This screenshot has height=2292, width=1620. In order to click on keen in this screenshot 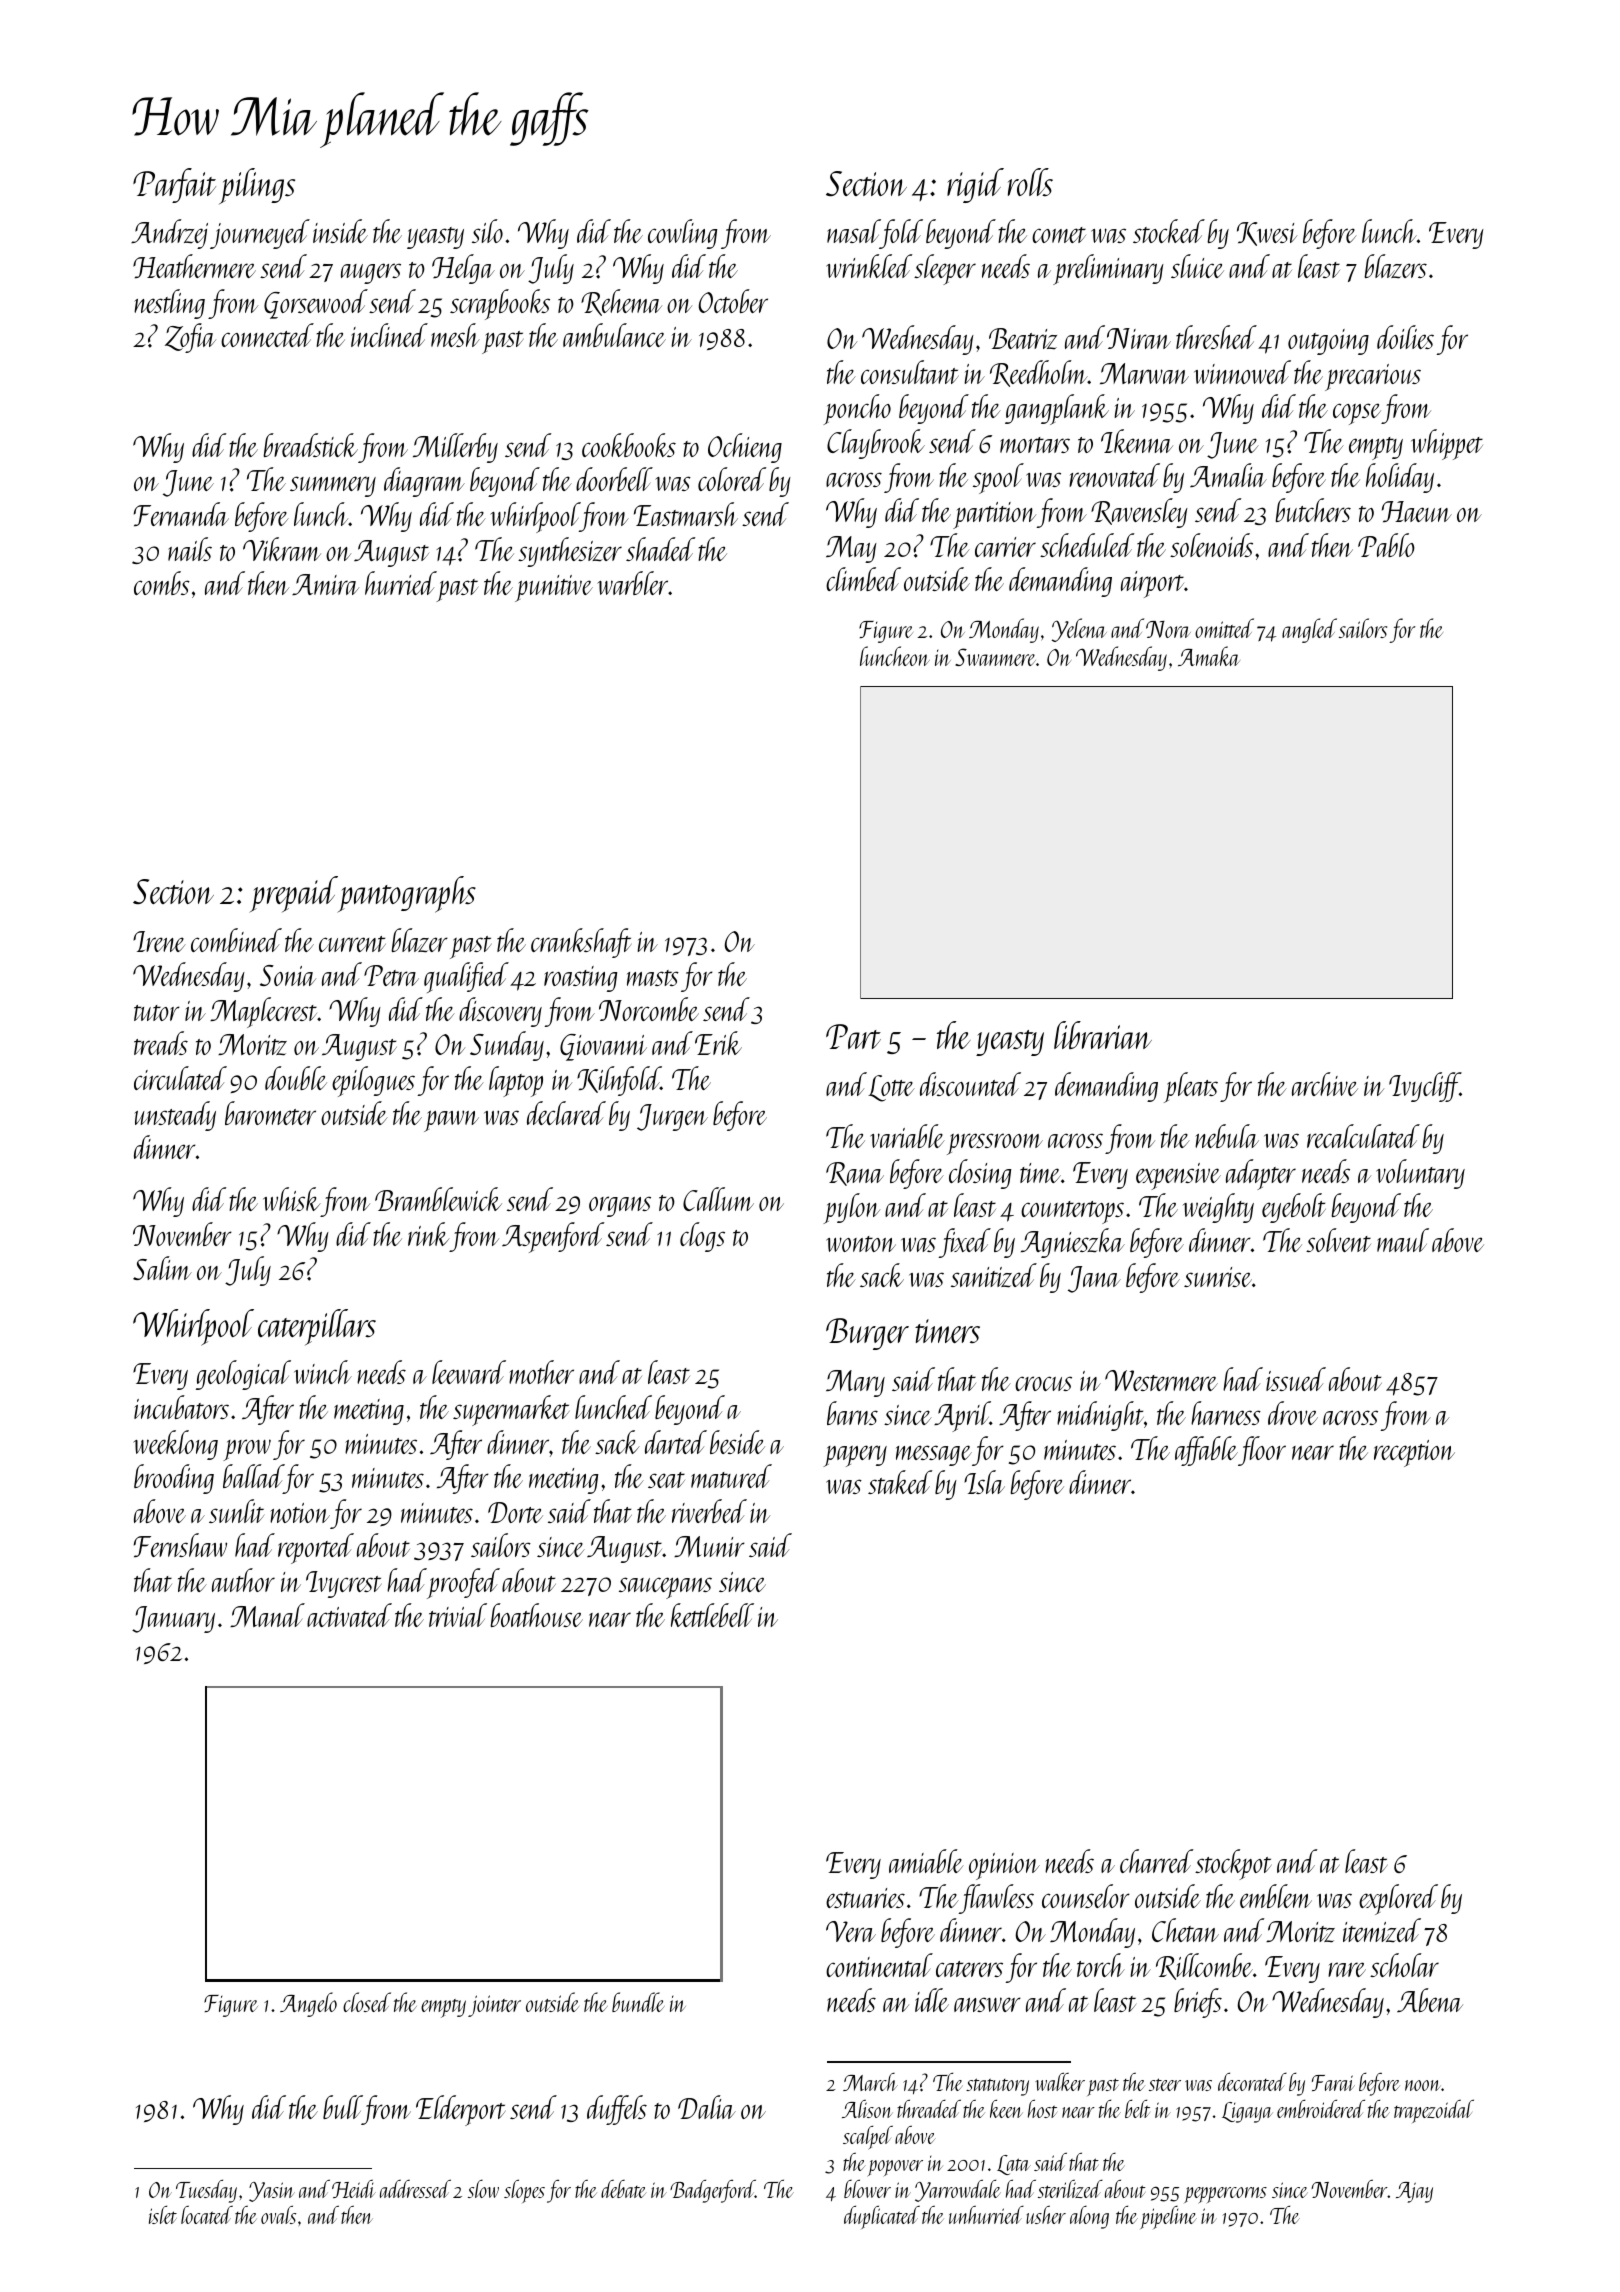, I will do `click(1006, 2108)`.
